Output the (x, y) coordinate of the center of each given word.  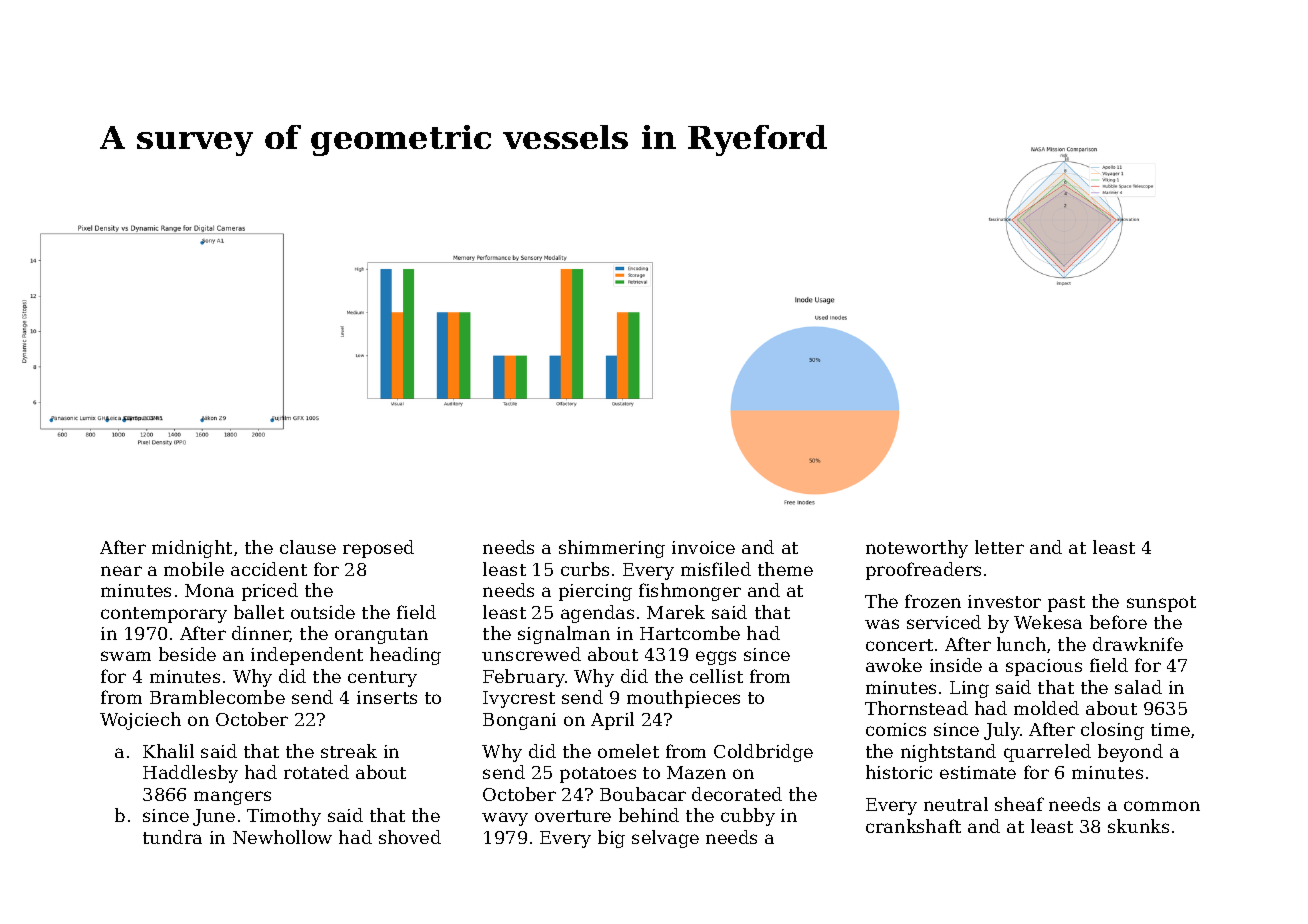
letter (999, 547)
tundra (172, 837)
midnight (192, 549)
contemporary (164, 615)
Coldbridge (763, 753)
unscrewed (531, 654)
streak (349, 751)
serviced (944, 622)
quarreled (1047, 753)
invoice (703, 547)
